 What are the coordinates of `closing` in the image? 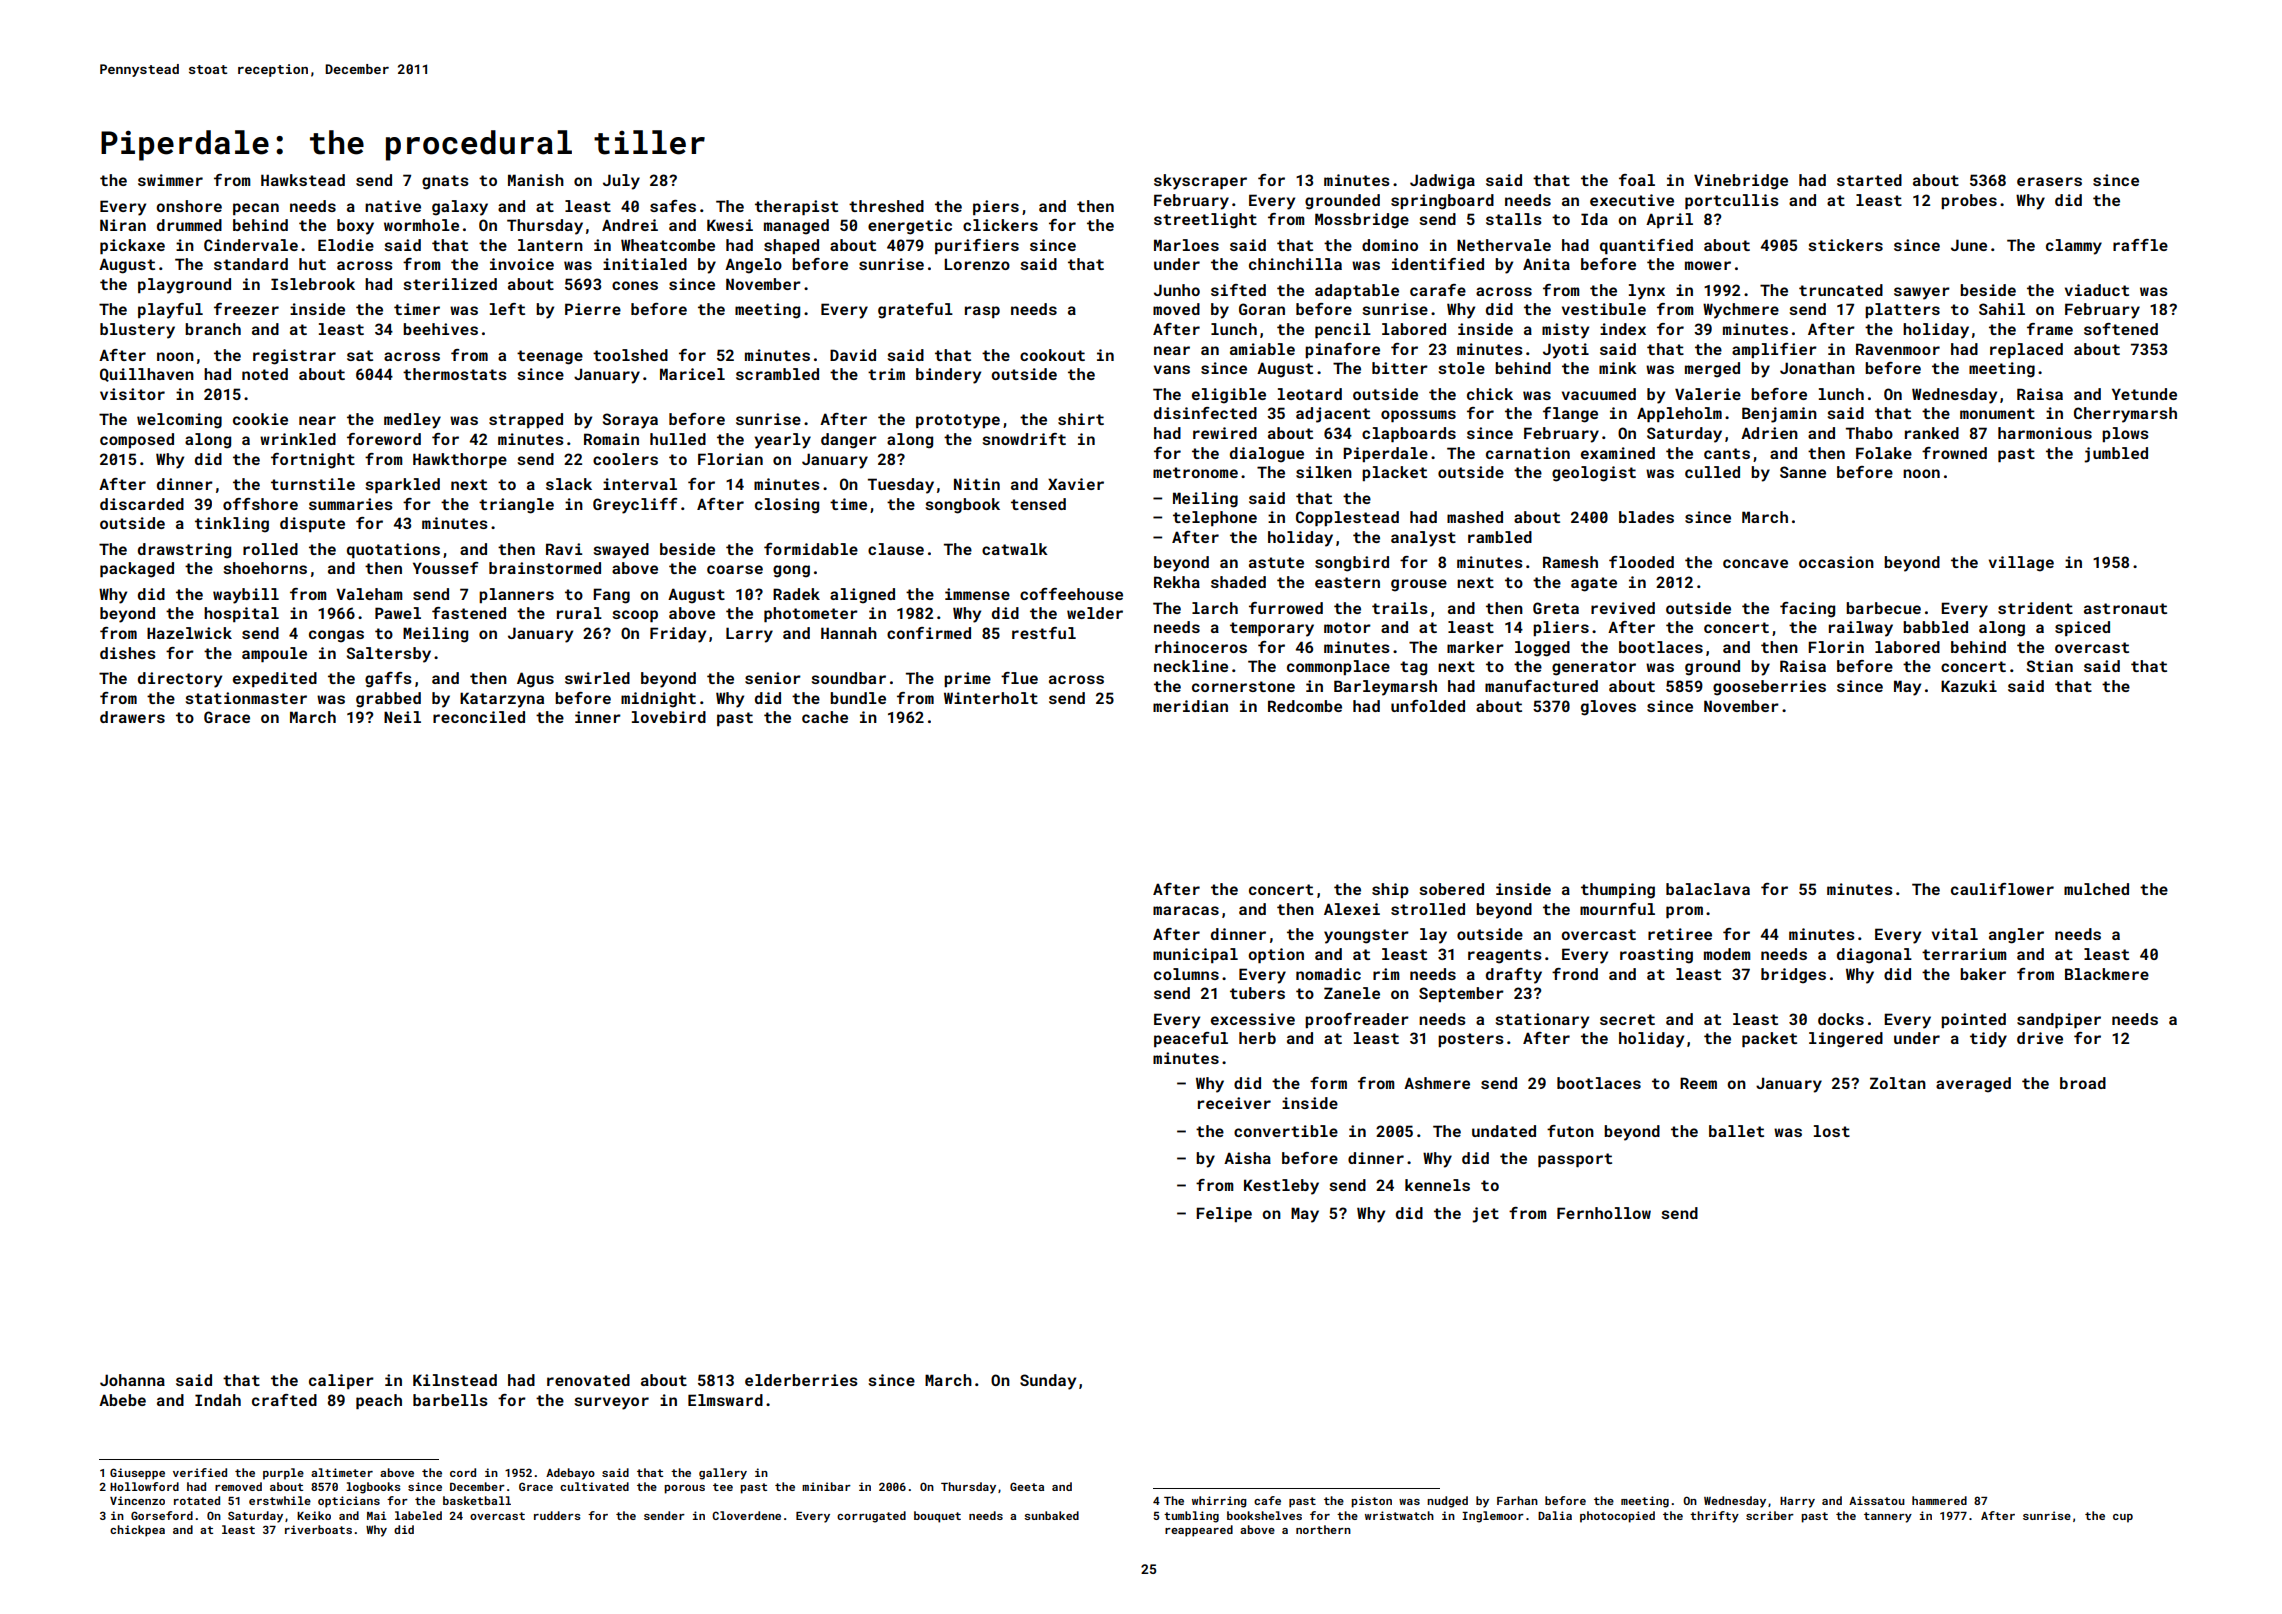 It's located at (787, 506).
